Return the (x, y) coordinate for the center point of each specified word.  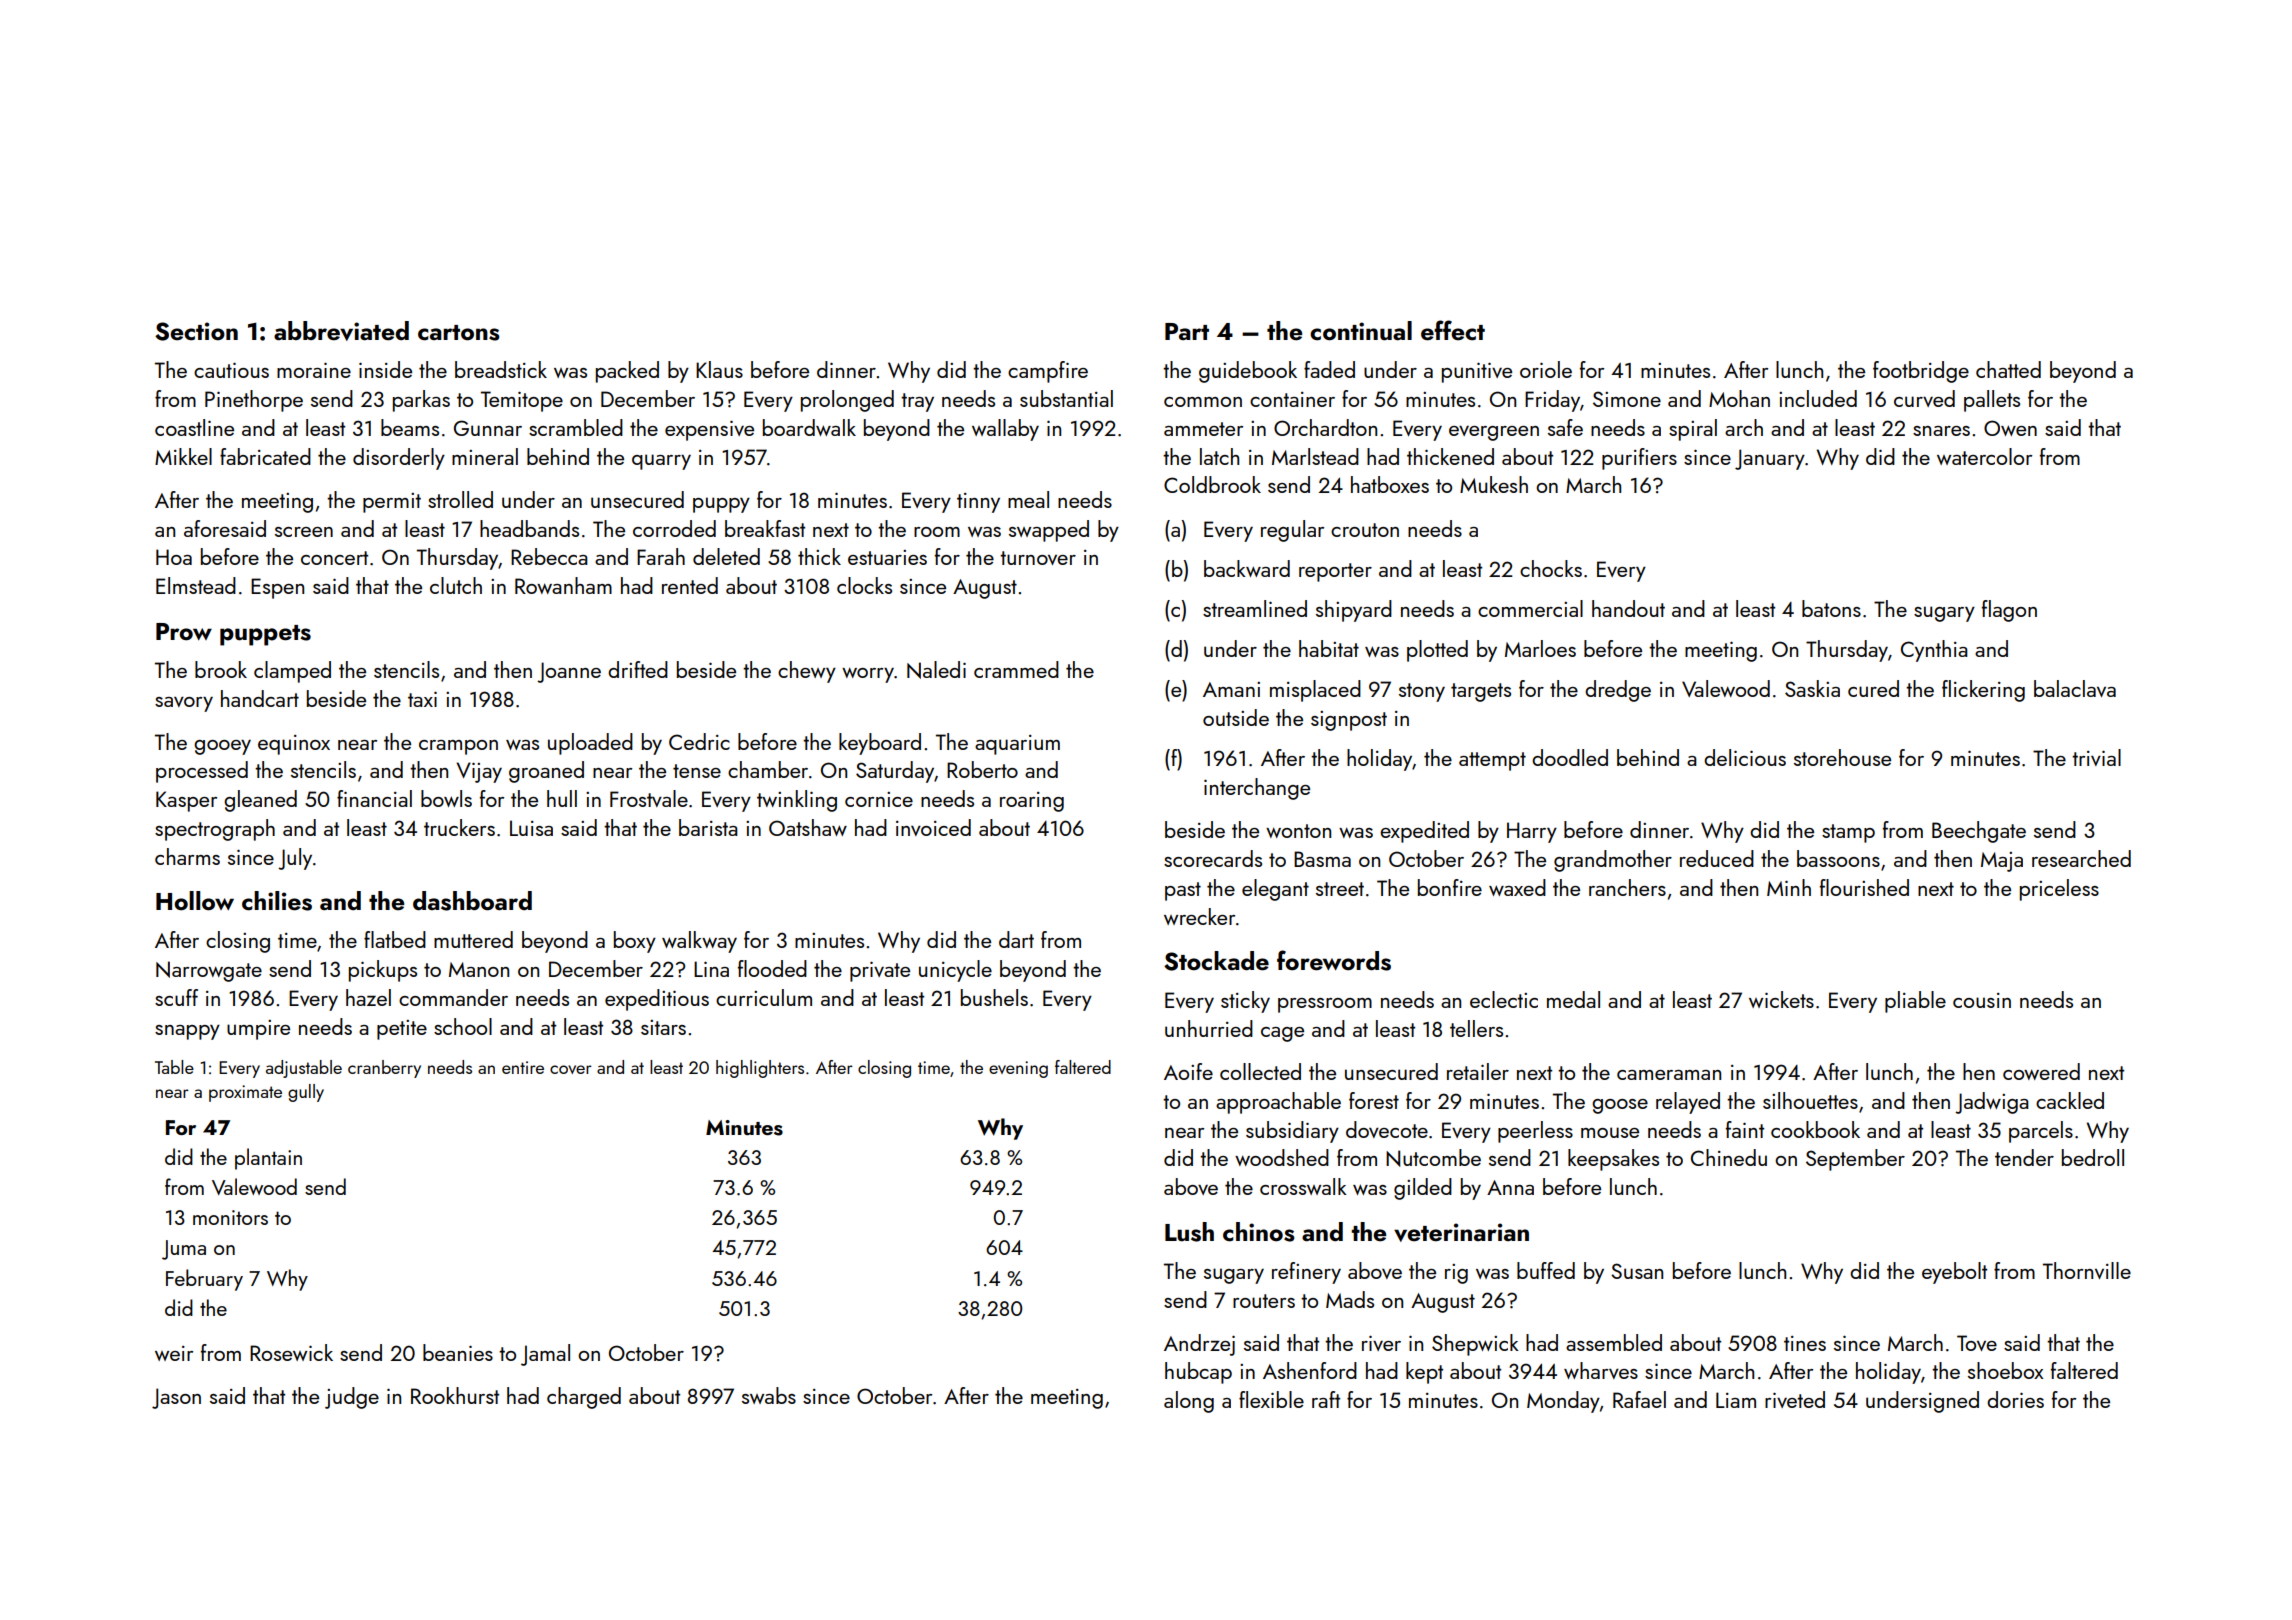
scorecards (1213, 858)
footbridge (1921, 372)
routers (1264, 1301)
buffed (1546, 1270)
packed (627, 372)
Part (1187, 331)
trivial (2096, 757)
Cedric (699, 741)
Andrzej (1199, 1345)
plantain (268, 1159)
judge (352, 1398)
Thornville (2087, 1270)
